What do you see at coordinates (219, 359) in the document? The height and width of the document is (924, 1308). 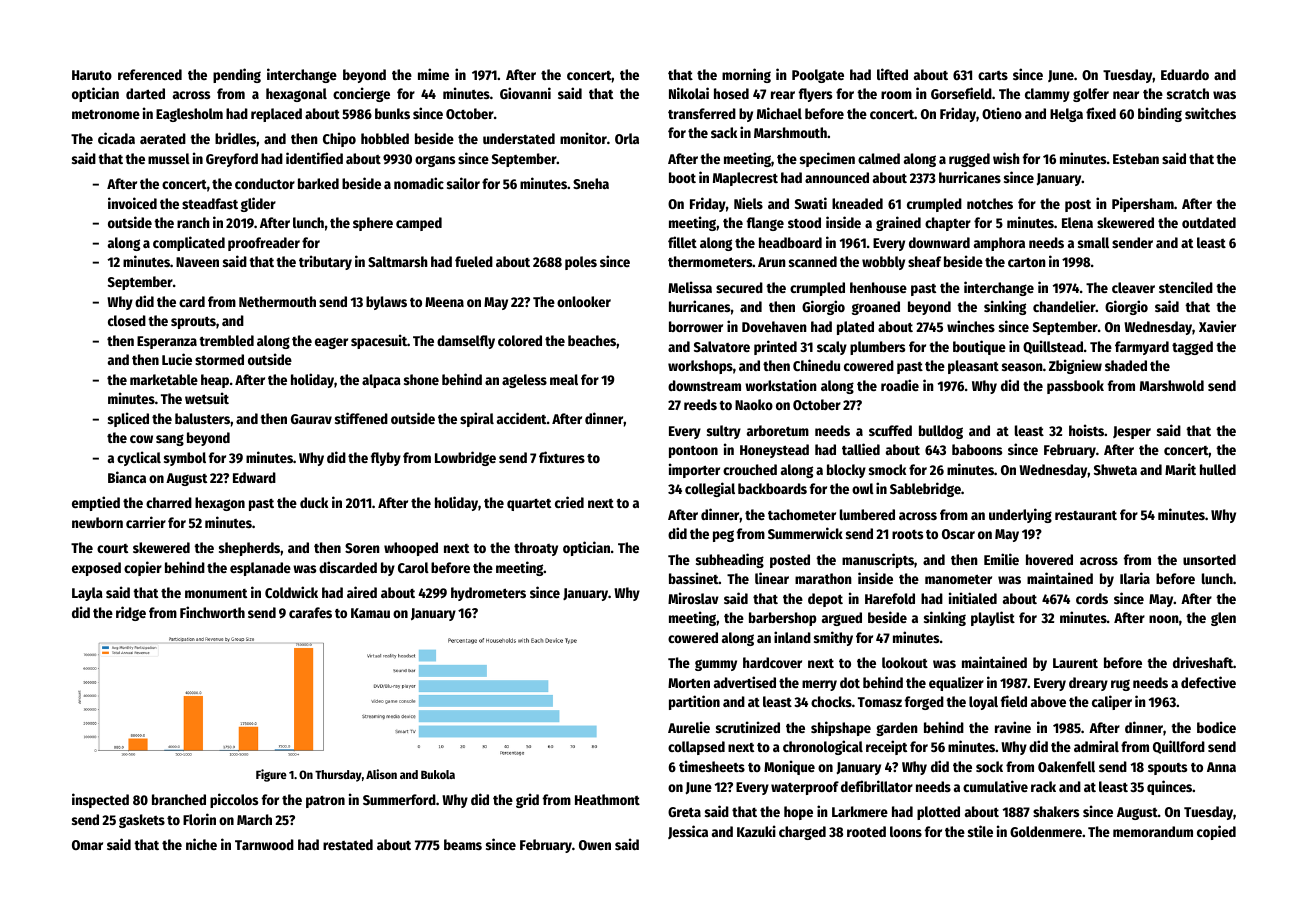 I see `stormed` at bounding box center [219, 359].
